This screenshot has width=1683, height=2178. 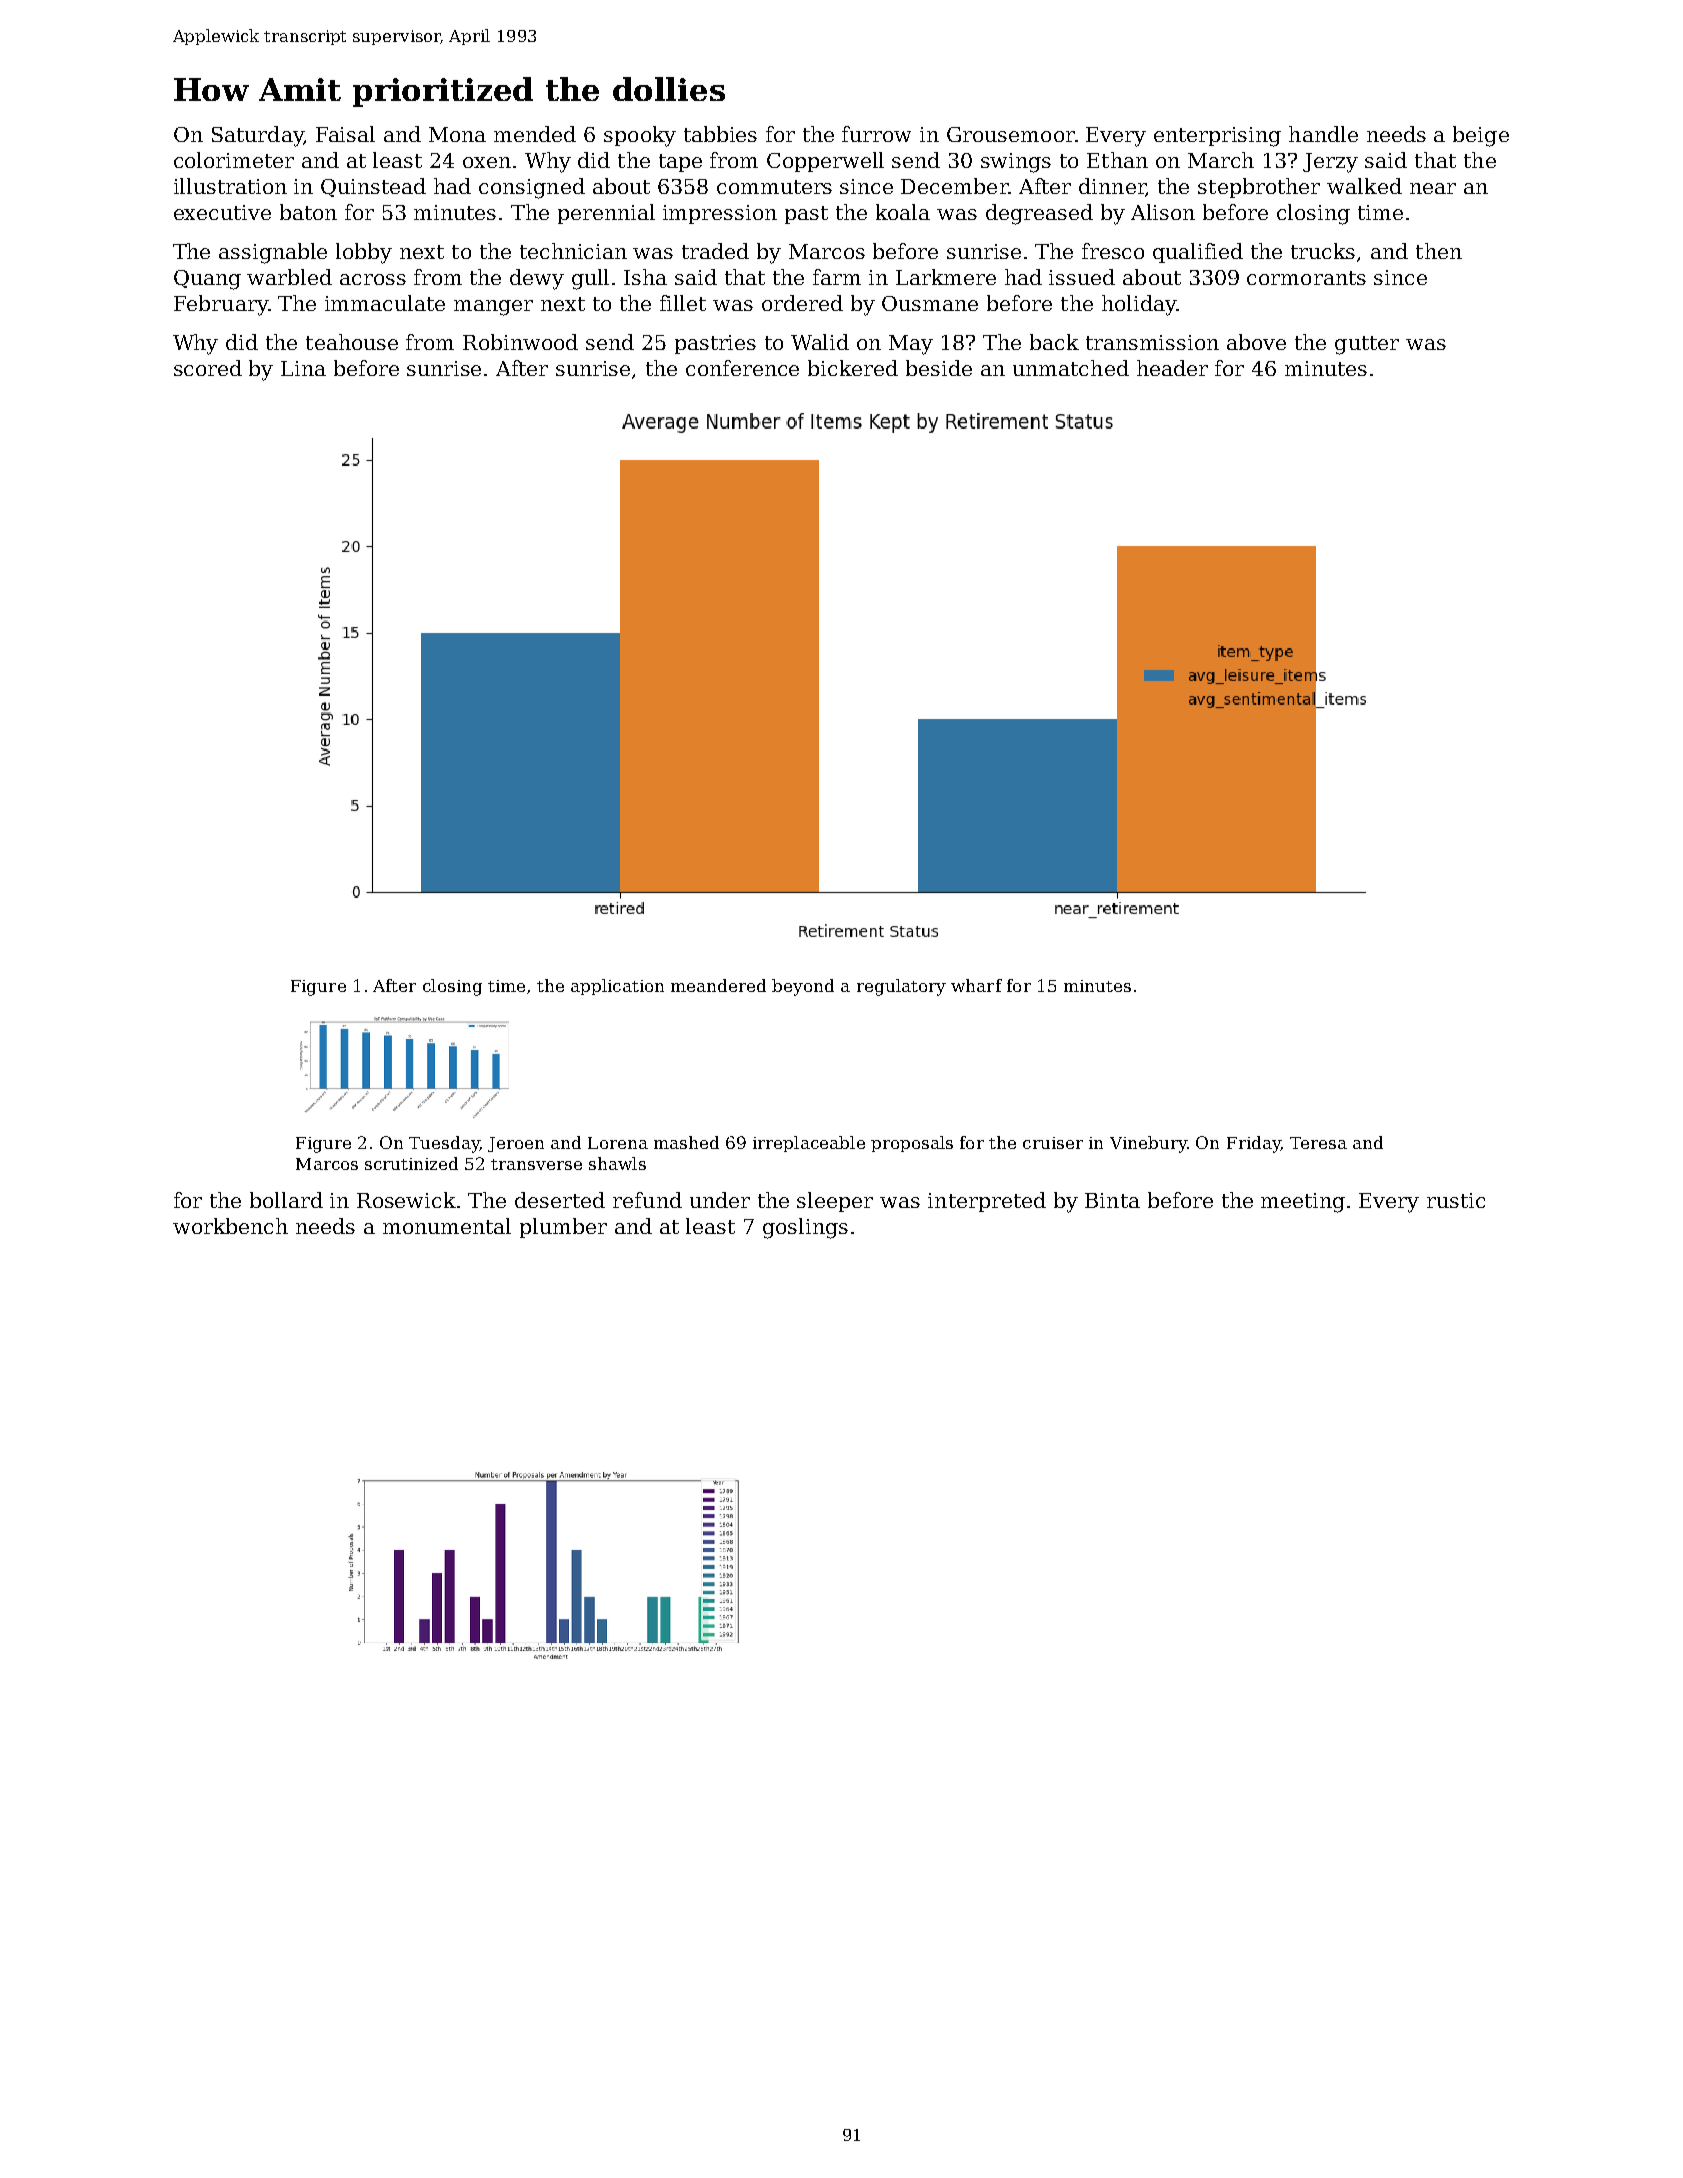 What do you see at coordinates (532, 188) in the screenshot?
I see `consigned` at bounding box center [532, 188].
